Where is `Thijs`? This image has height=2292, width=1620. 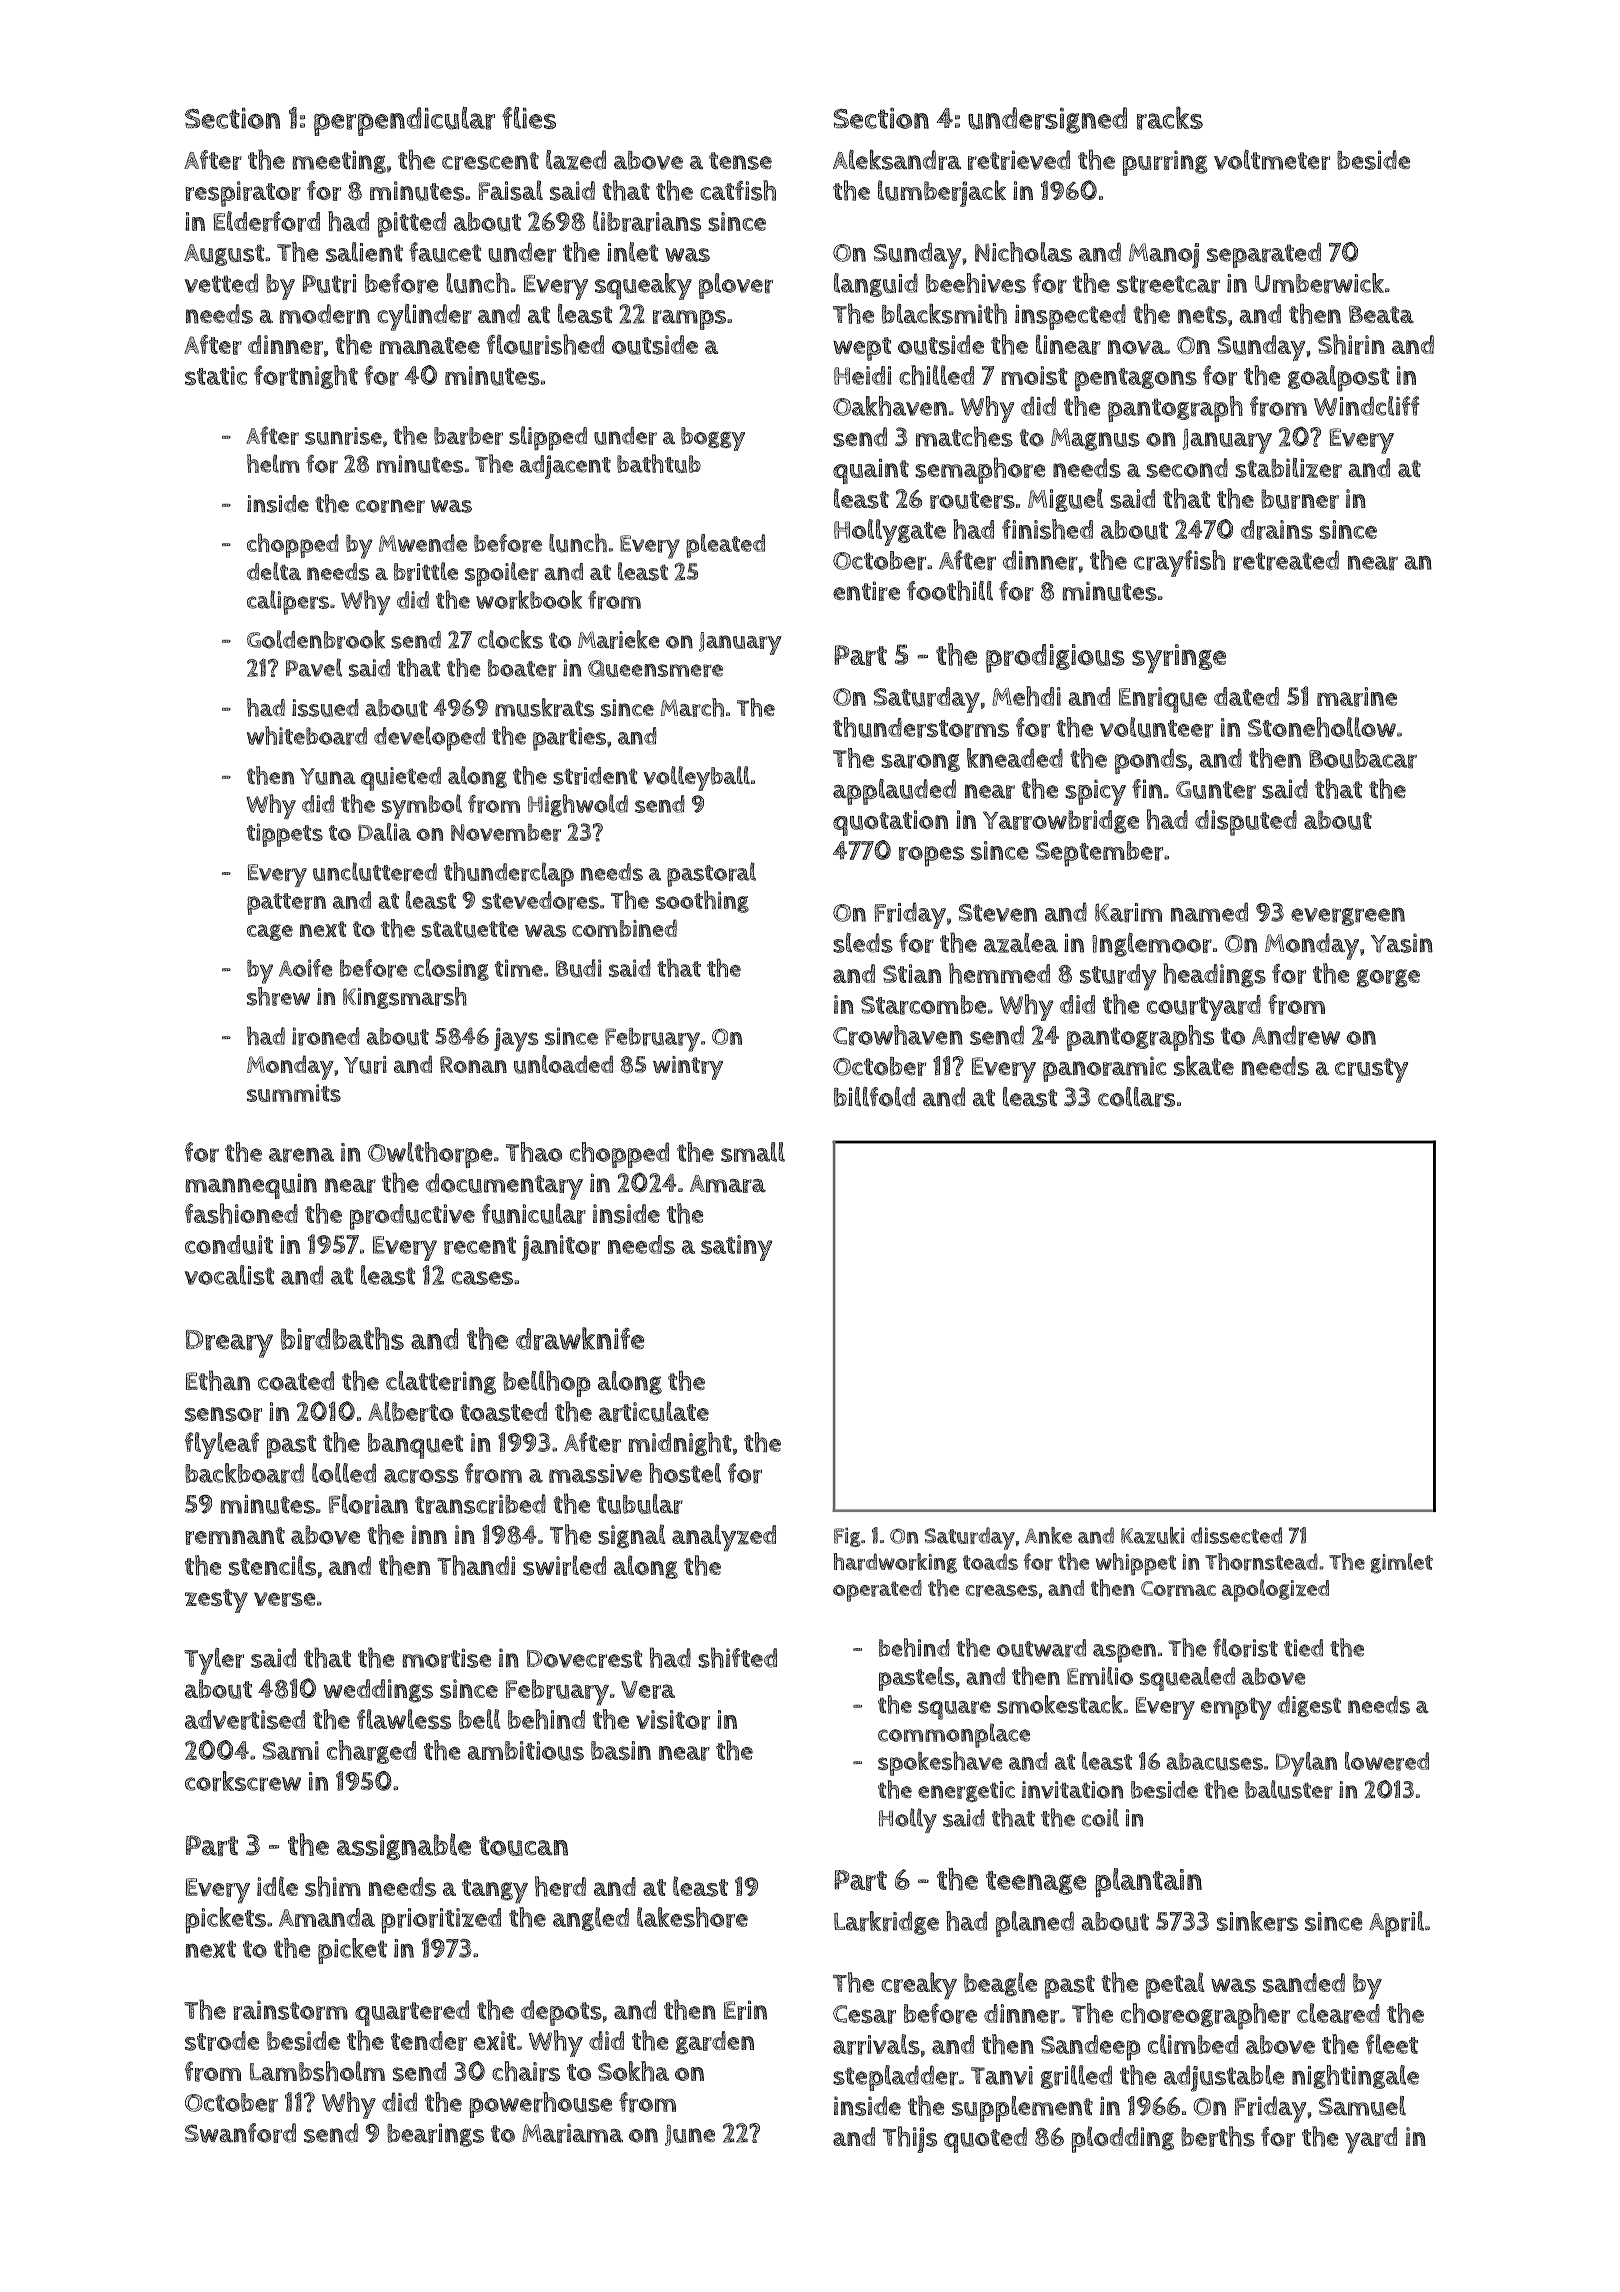 Thijs is located at coordinates (910, 2139).
